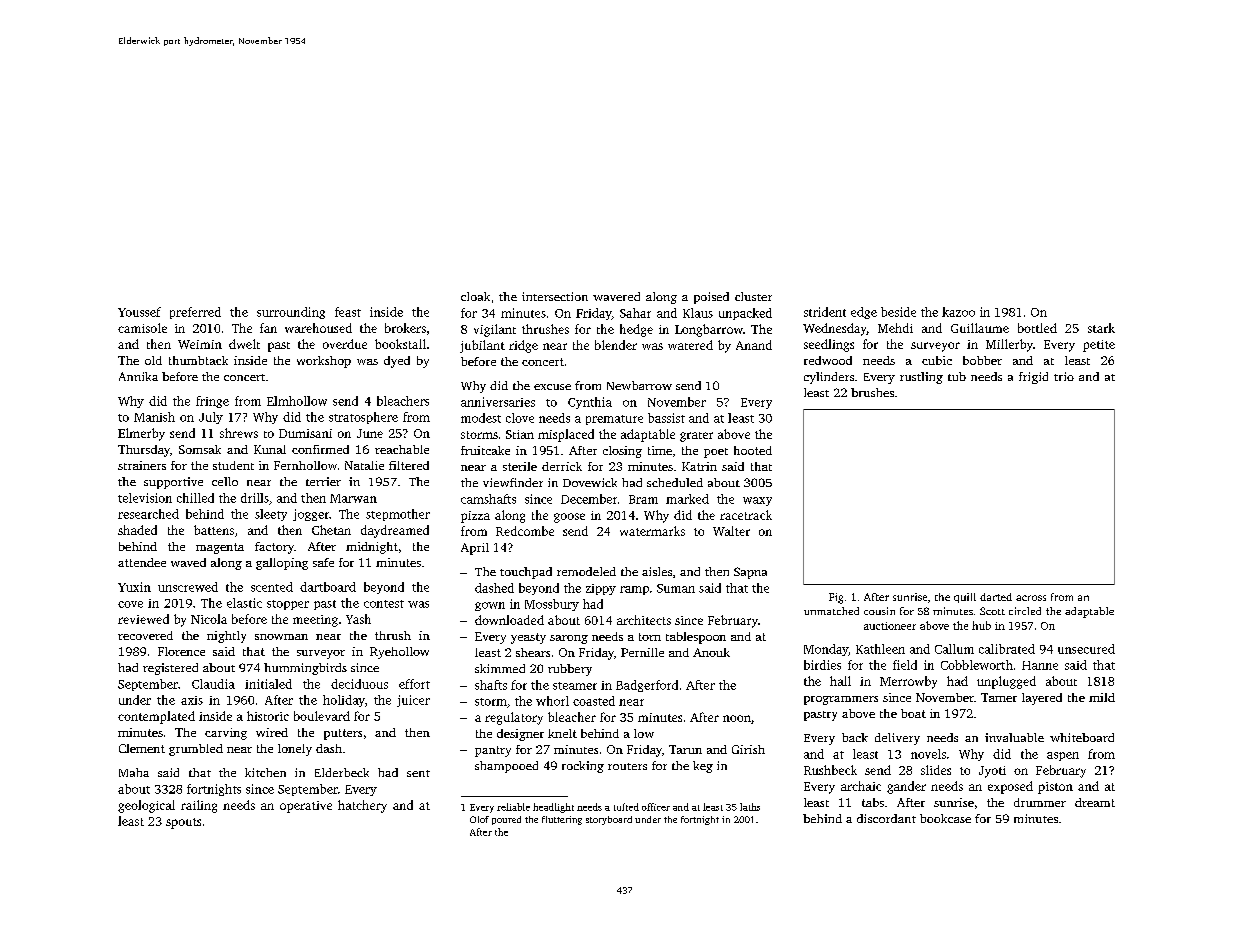 The height and width of the screenshot is (952, 1233). What do you see at coordinates (362, 806) in the screenshot?
I see `hatchery` at bounding box center [362, 806].
